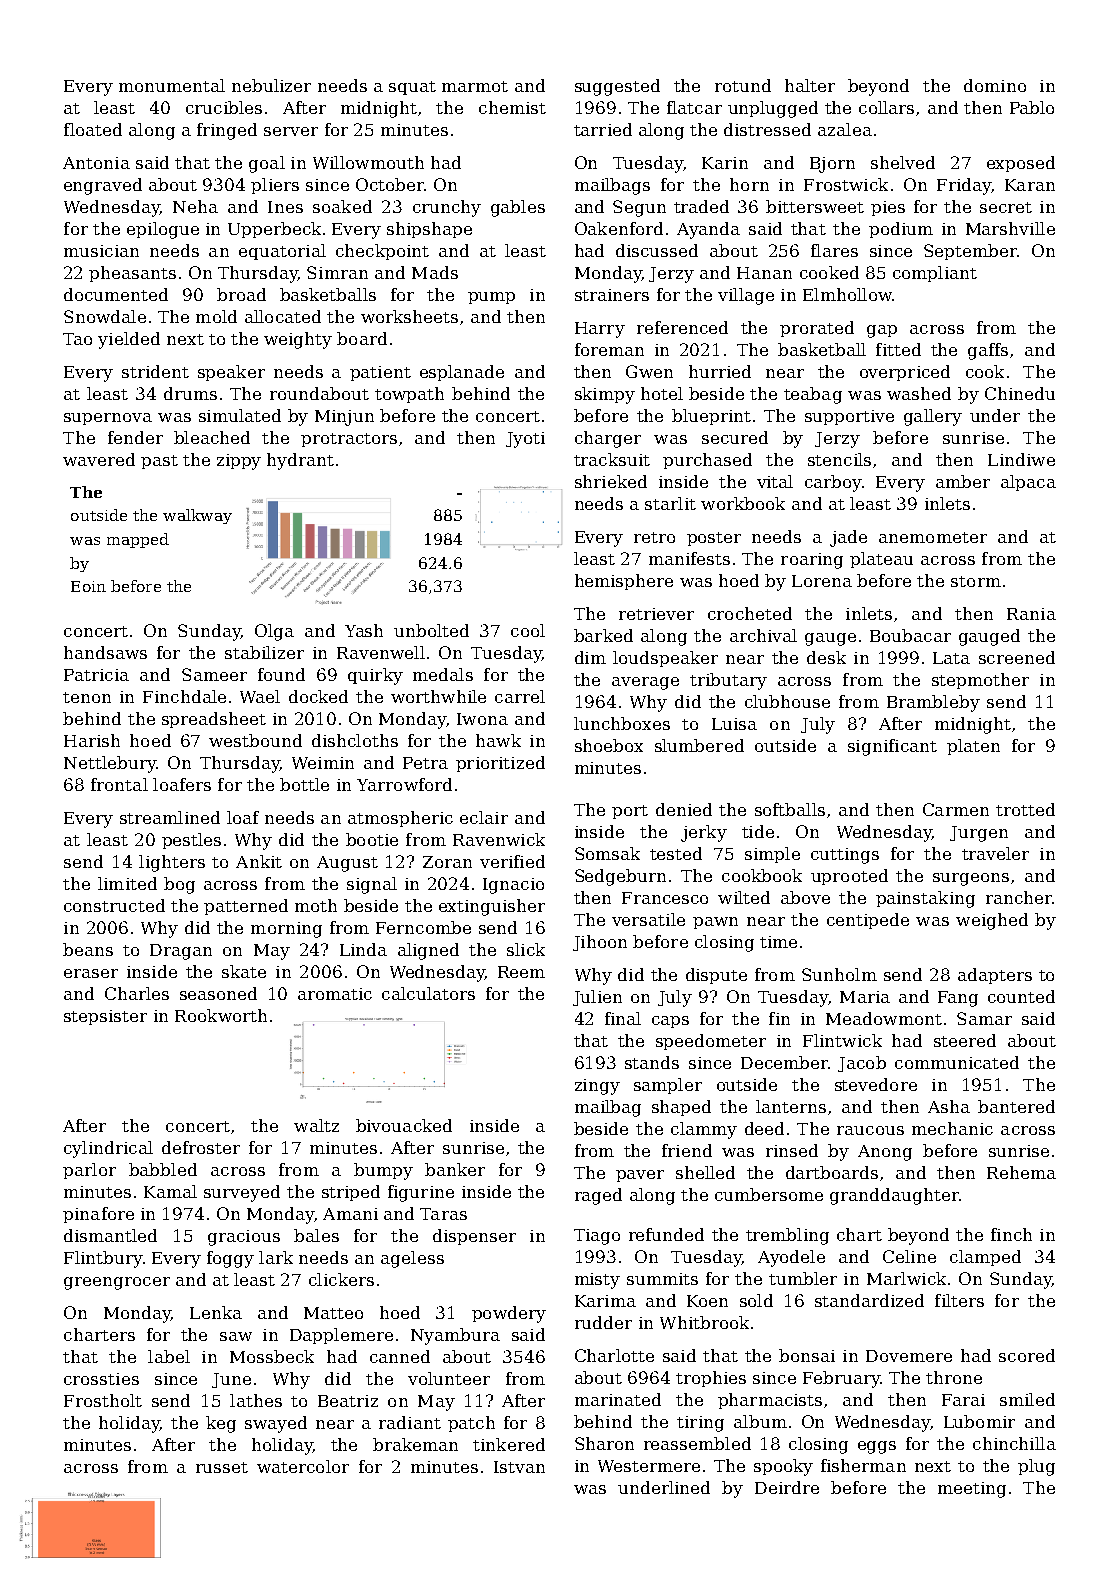  Describe the element at coordinates (670, 503) in the screenshot. I see `starlit` at that location.
